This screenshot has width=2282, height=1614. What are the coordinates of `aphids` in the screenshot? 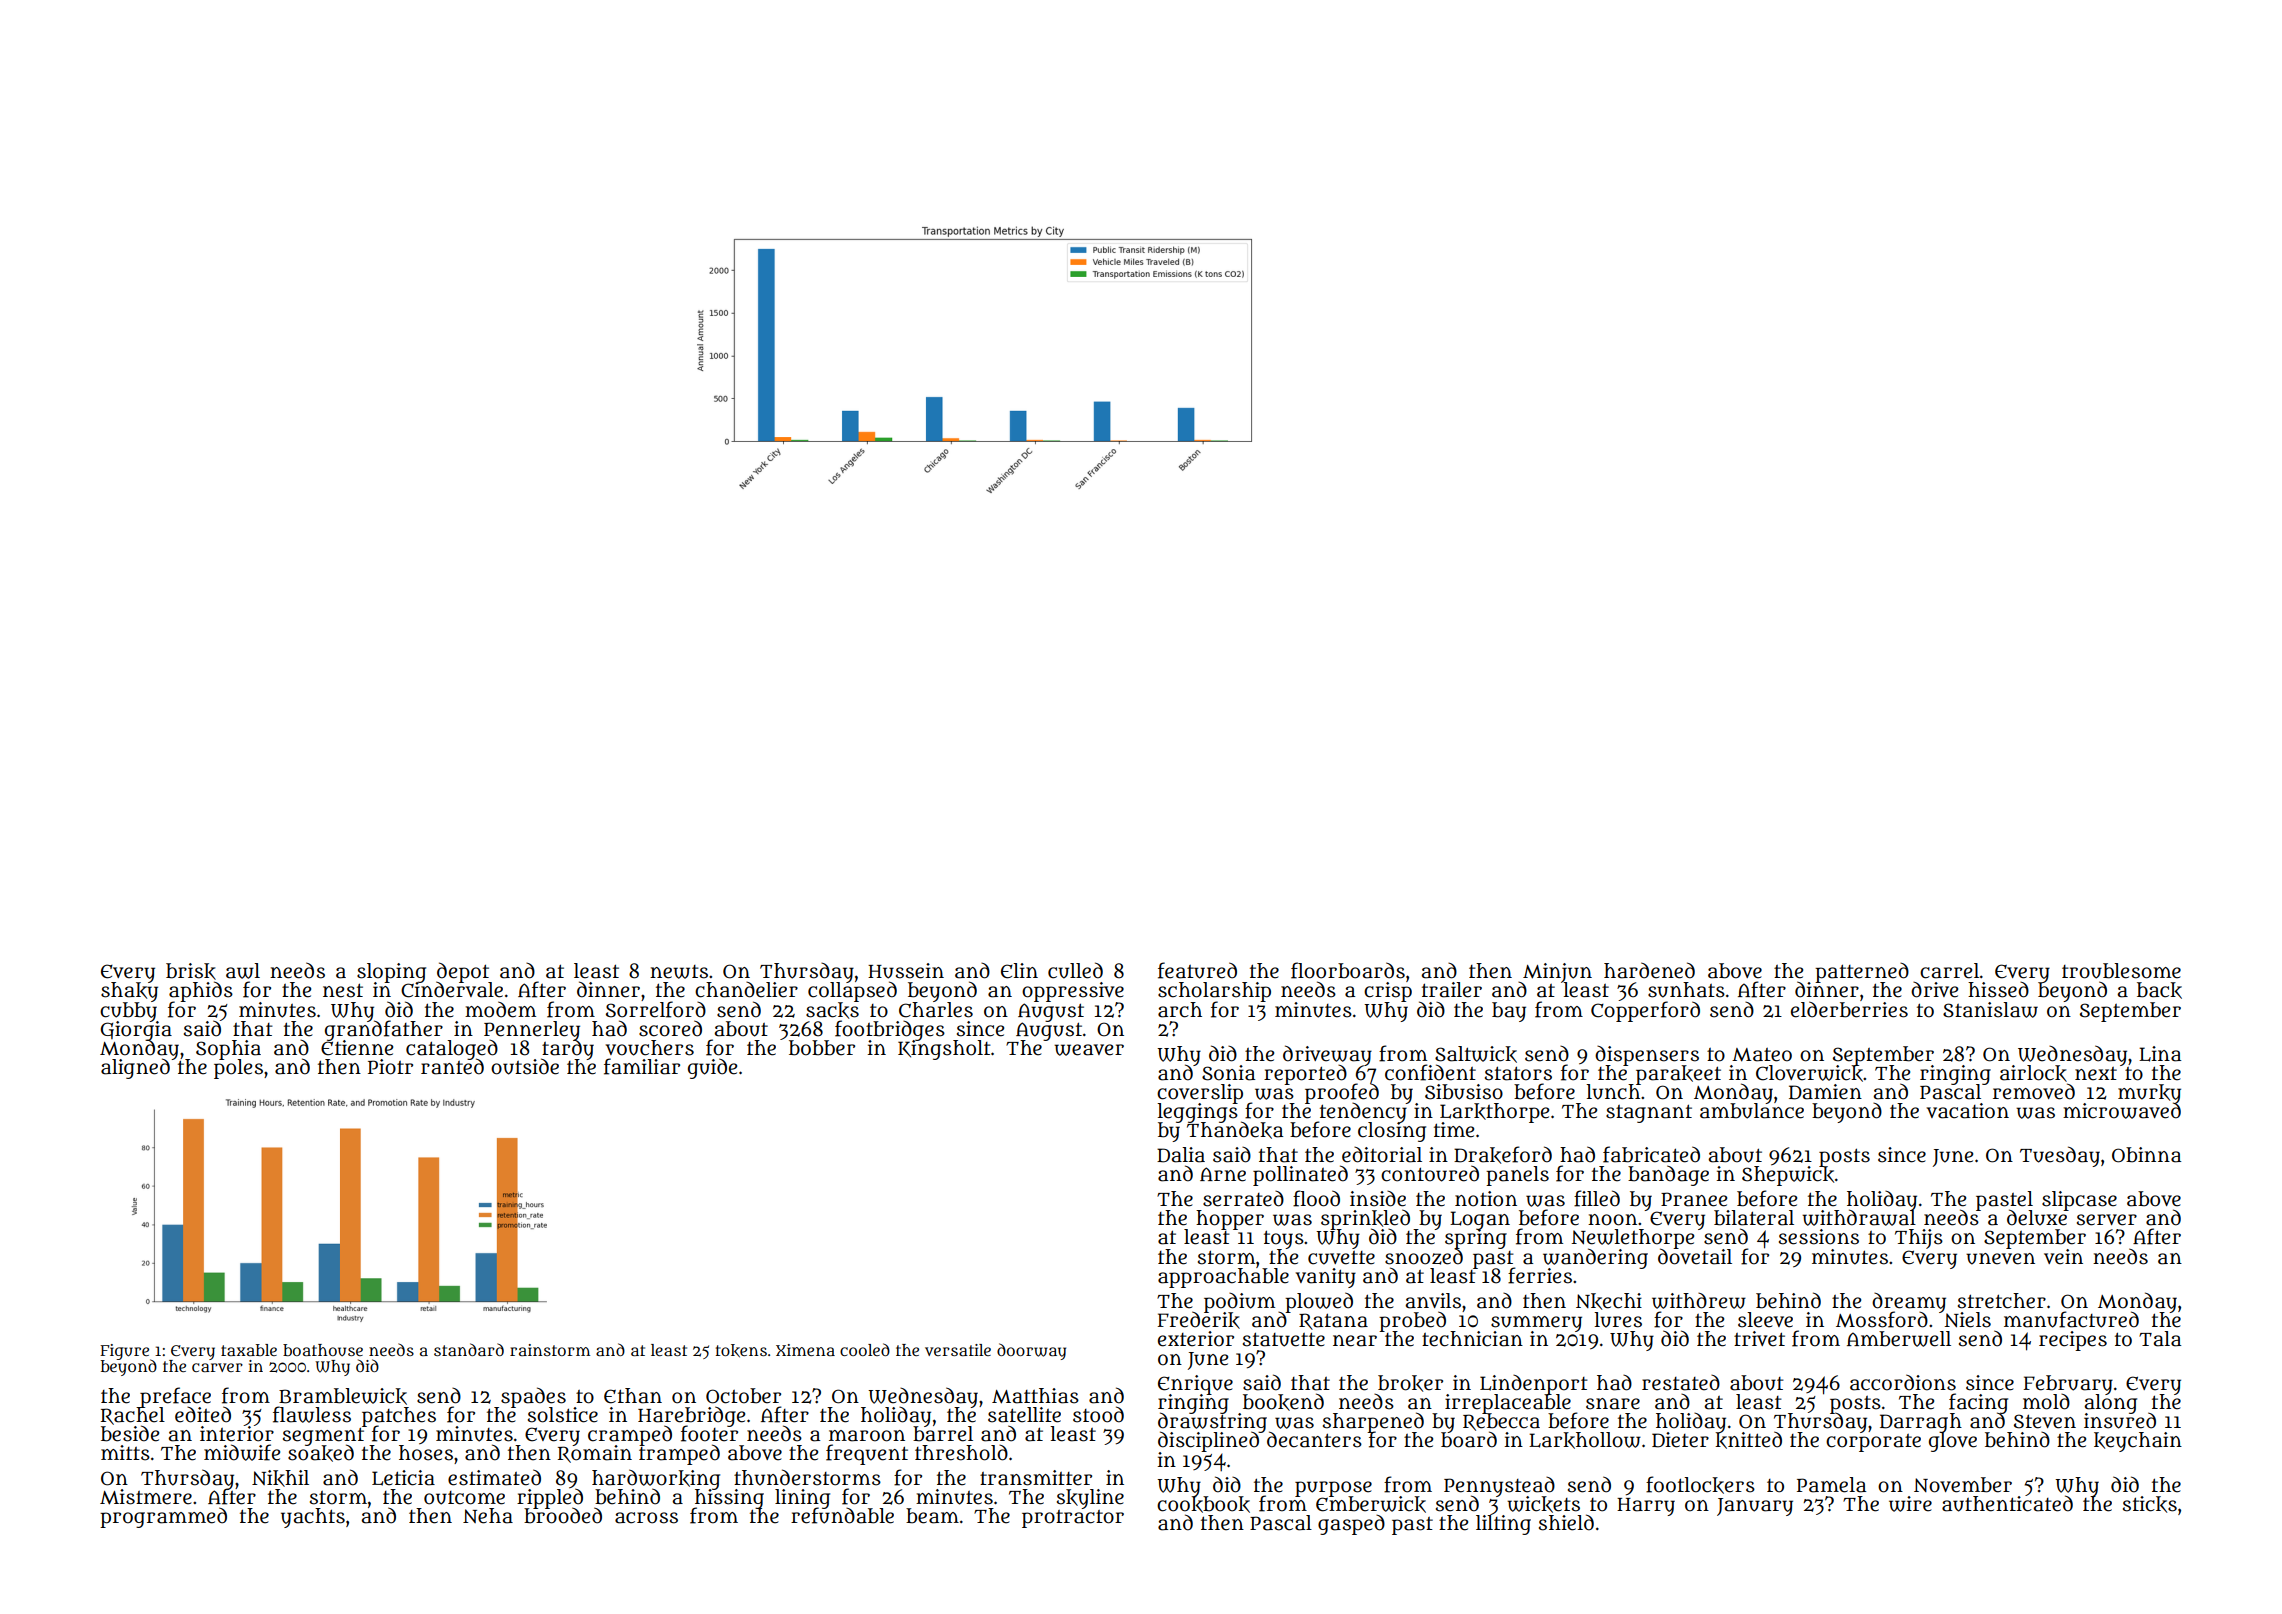 It's located at (201, 991).
